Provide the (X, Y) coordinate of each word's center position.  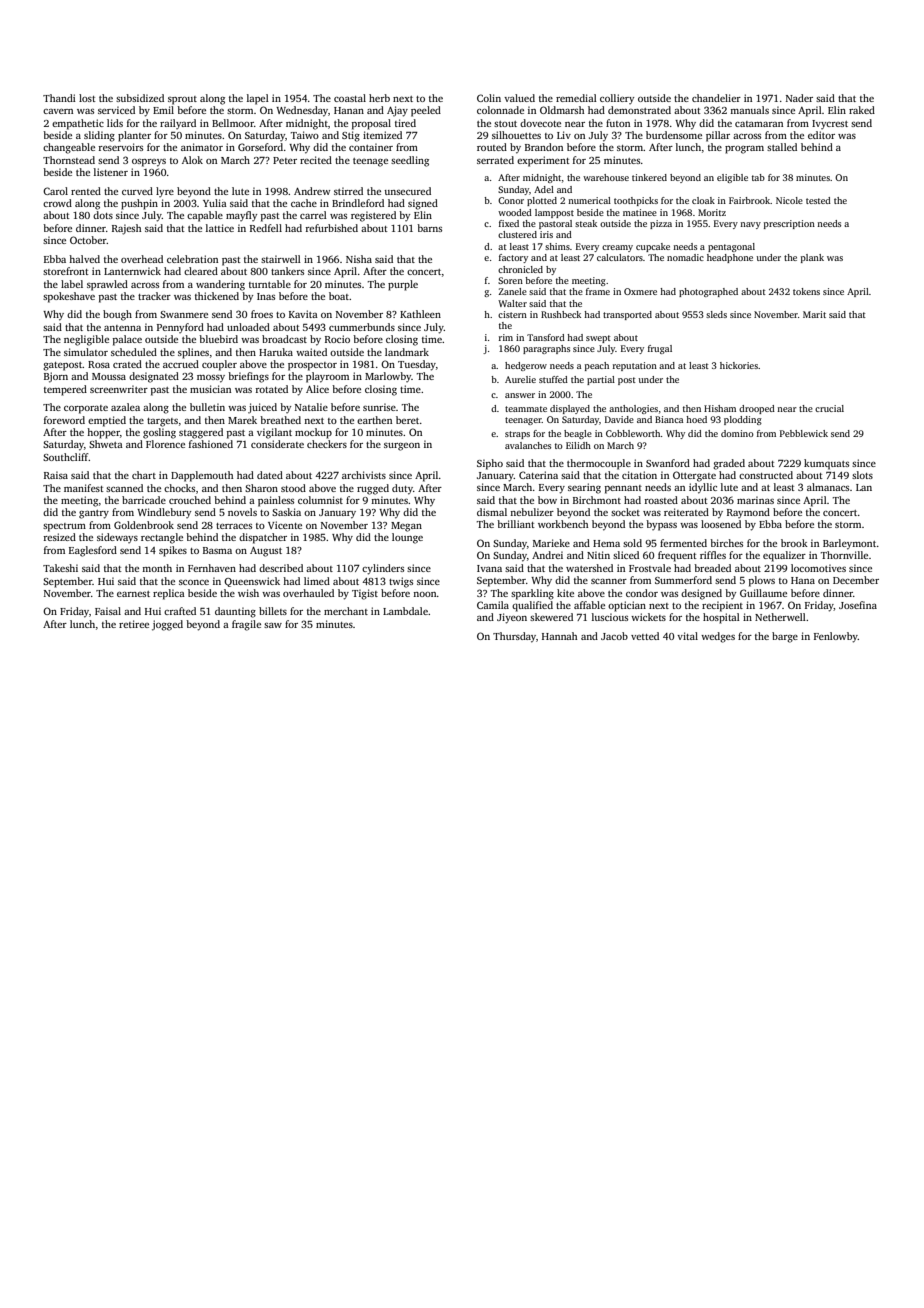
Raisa (56, 475)
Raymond (748, 513)
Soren (510, 280)
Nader (799, 98)
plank (812, 258)
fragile (246, 625)
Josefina (858, 605)
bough (117, 315)
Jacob (614, 636)
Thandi (59, 98)
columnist (320, 500)
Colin (489, 98)
